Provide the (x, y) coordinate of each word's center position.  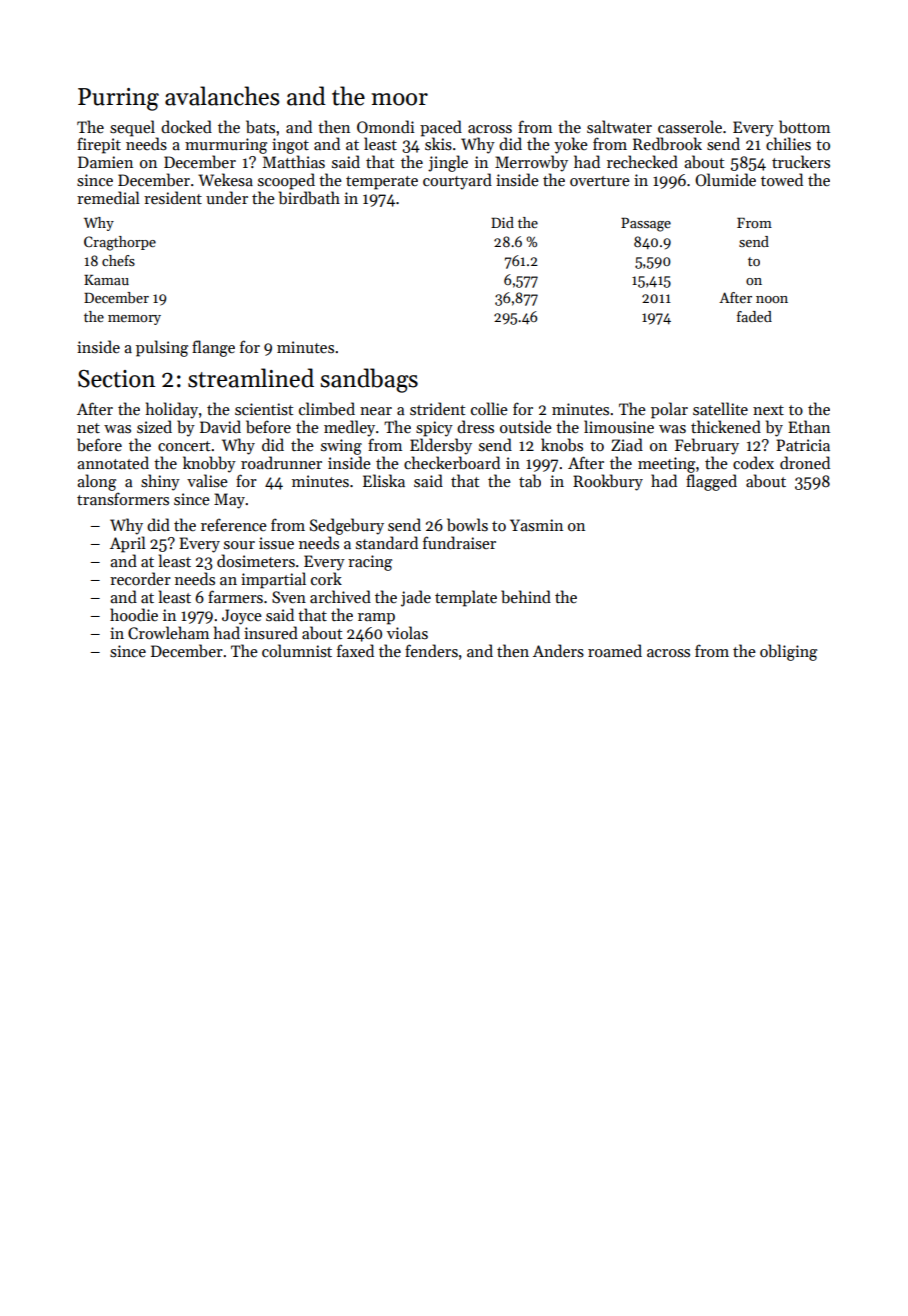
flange (213, 348)
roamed (615, 650)
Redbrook (667, 143)
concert (184, 446)
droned (805, 462)
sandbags (369, 380)
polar (669, 410)
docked (186, 126)
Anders (558, 651)
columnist (297, 651)
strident (437, 408)
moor (399, 99)
